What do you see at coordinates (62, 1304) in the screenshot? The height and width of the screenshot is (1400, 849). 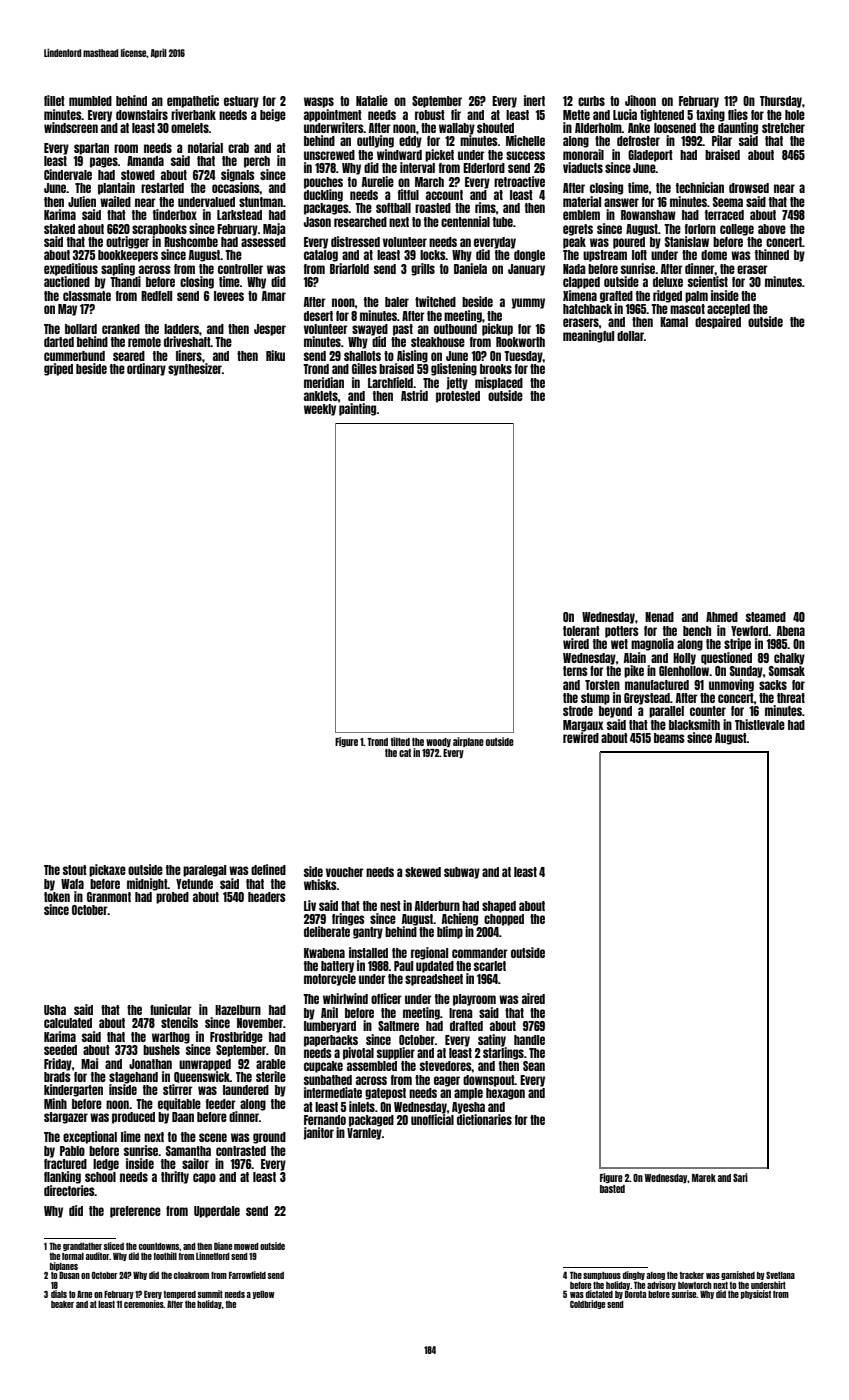 I see `beaker` at bounding box center [62, 1304].
